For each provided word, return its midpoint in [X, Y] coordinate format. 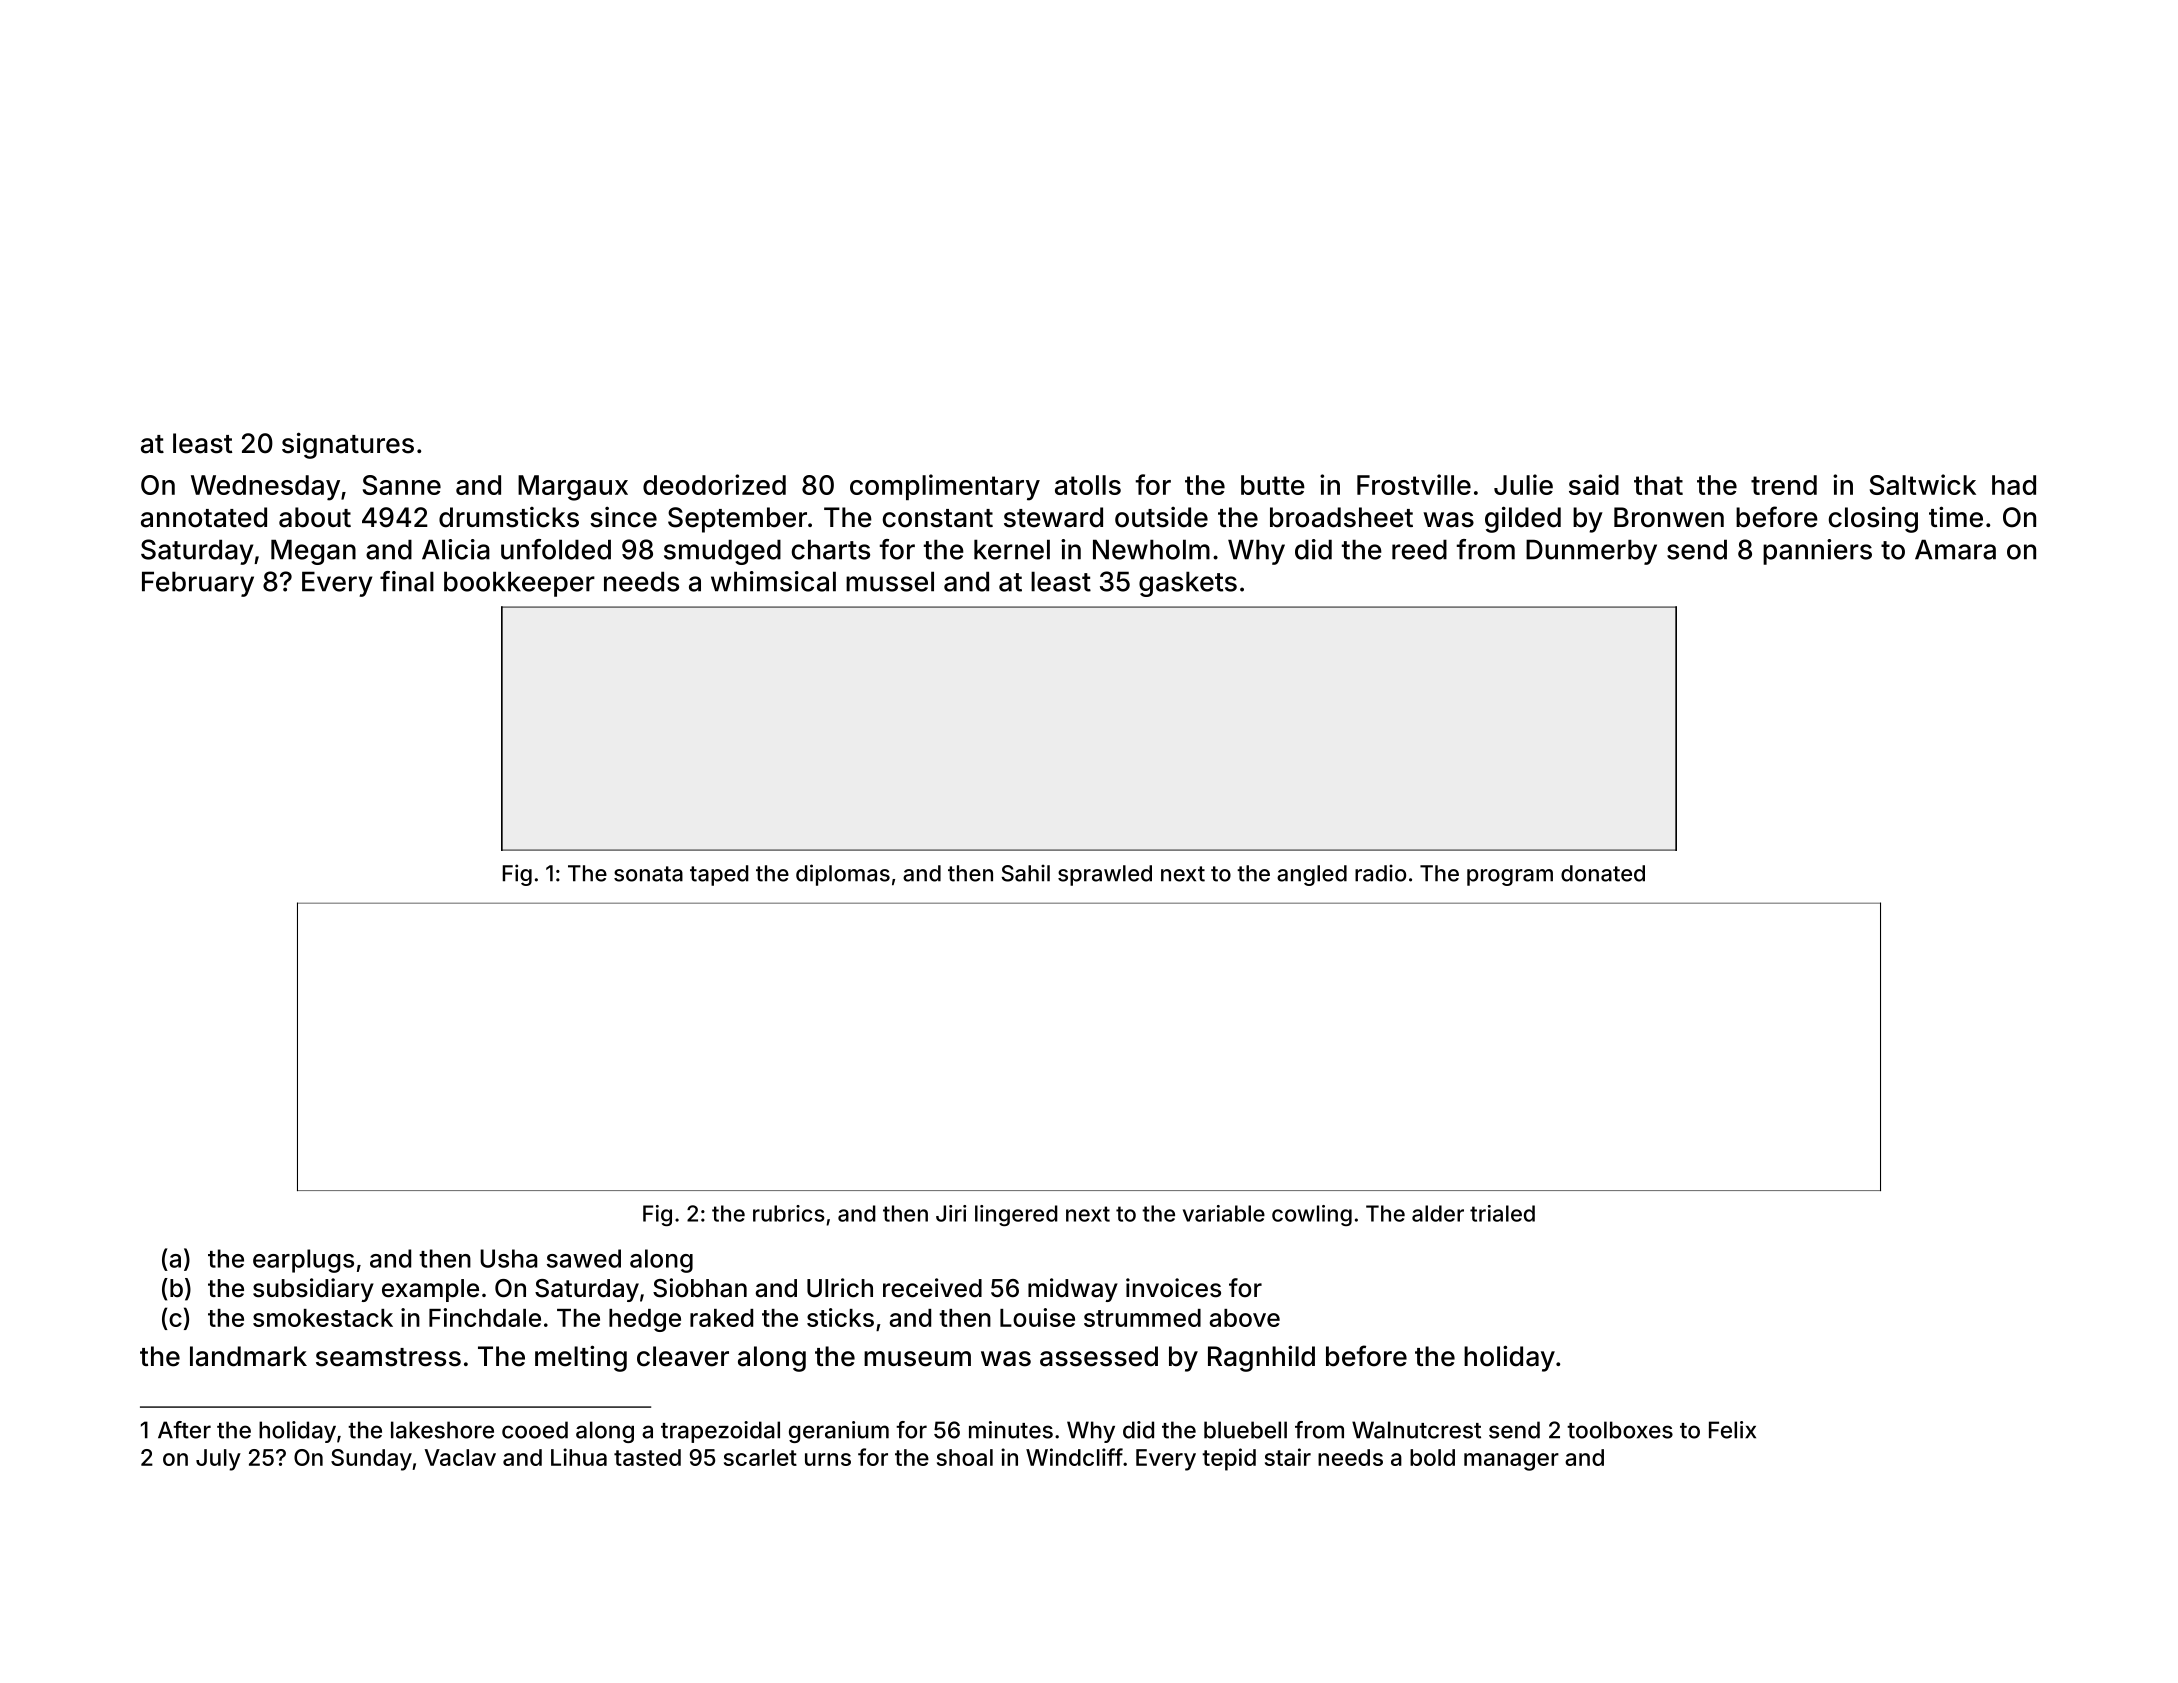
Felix [1732, 1430]
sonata [648, 874]
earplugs [303, 1261]
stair [1288, 1457]
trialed [1502, 1213]
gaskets [1188, 584]
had [2014, 485]
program [1510, 877]
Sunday [371, 1460]
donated [1603, 873]
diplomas [843, 875]
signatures [348, 445]
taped [719, 875]
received [932, 1288]
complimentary [945, 487]
